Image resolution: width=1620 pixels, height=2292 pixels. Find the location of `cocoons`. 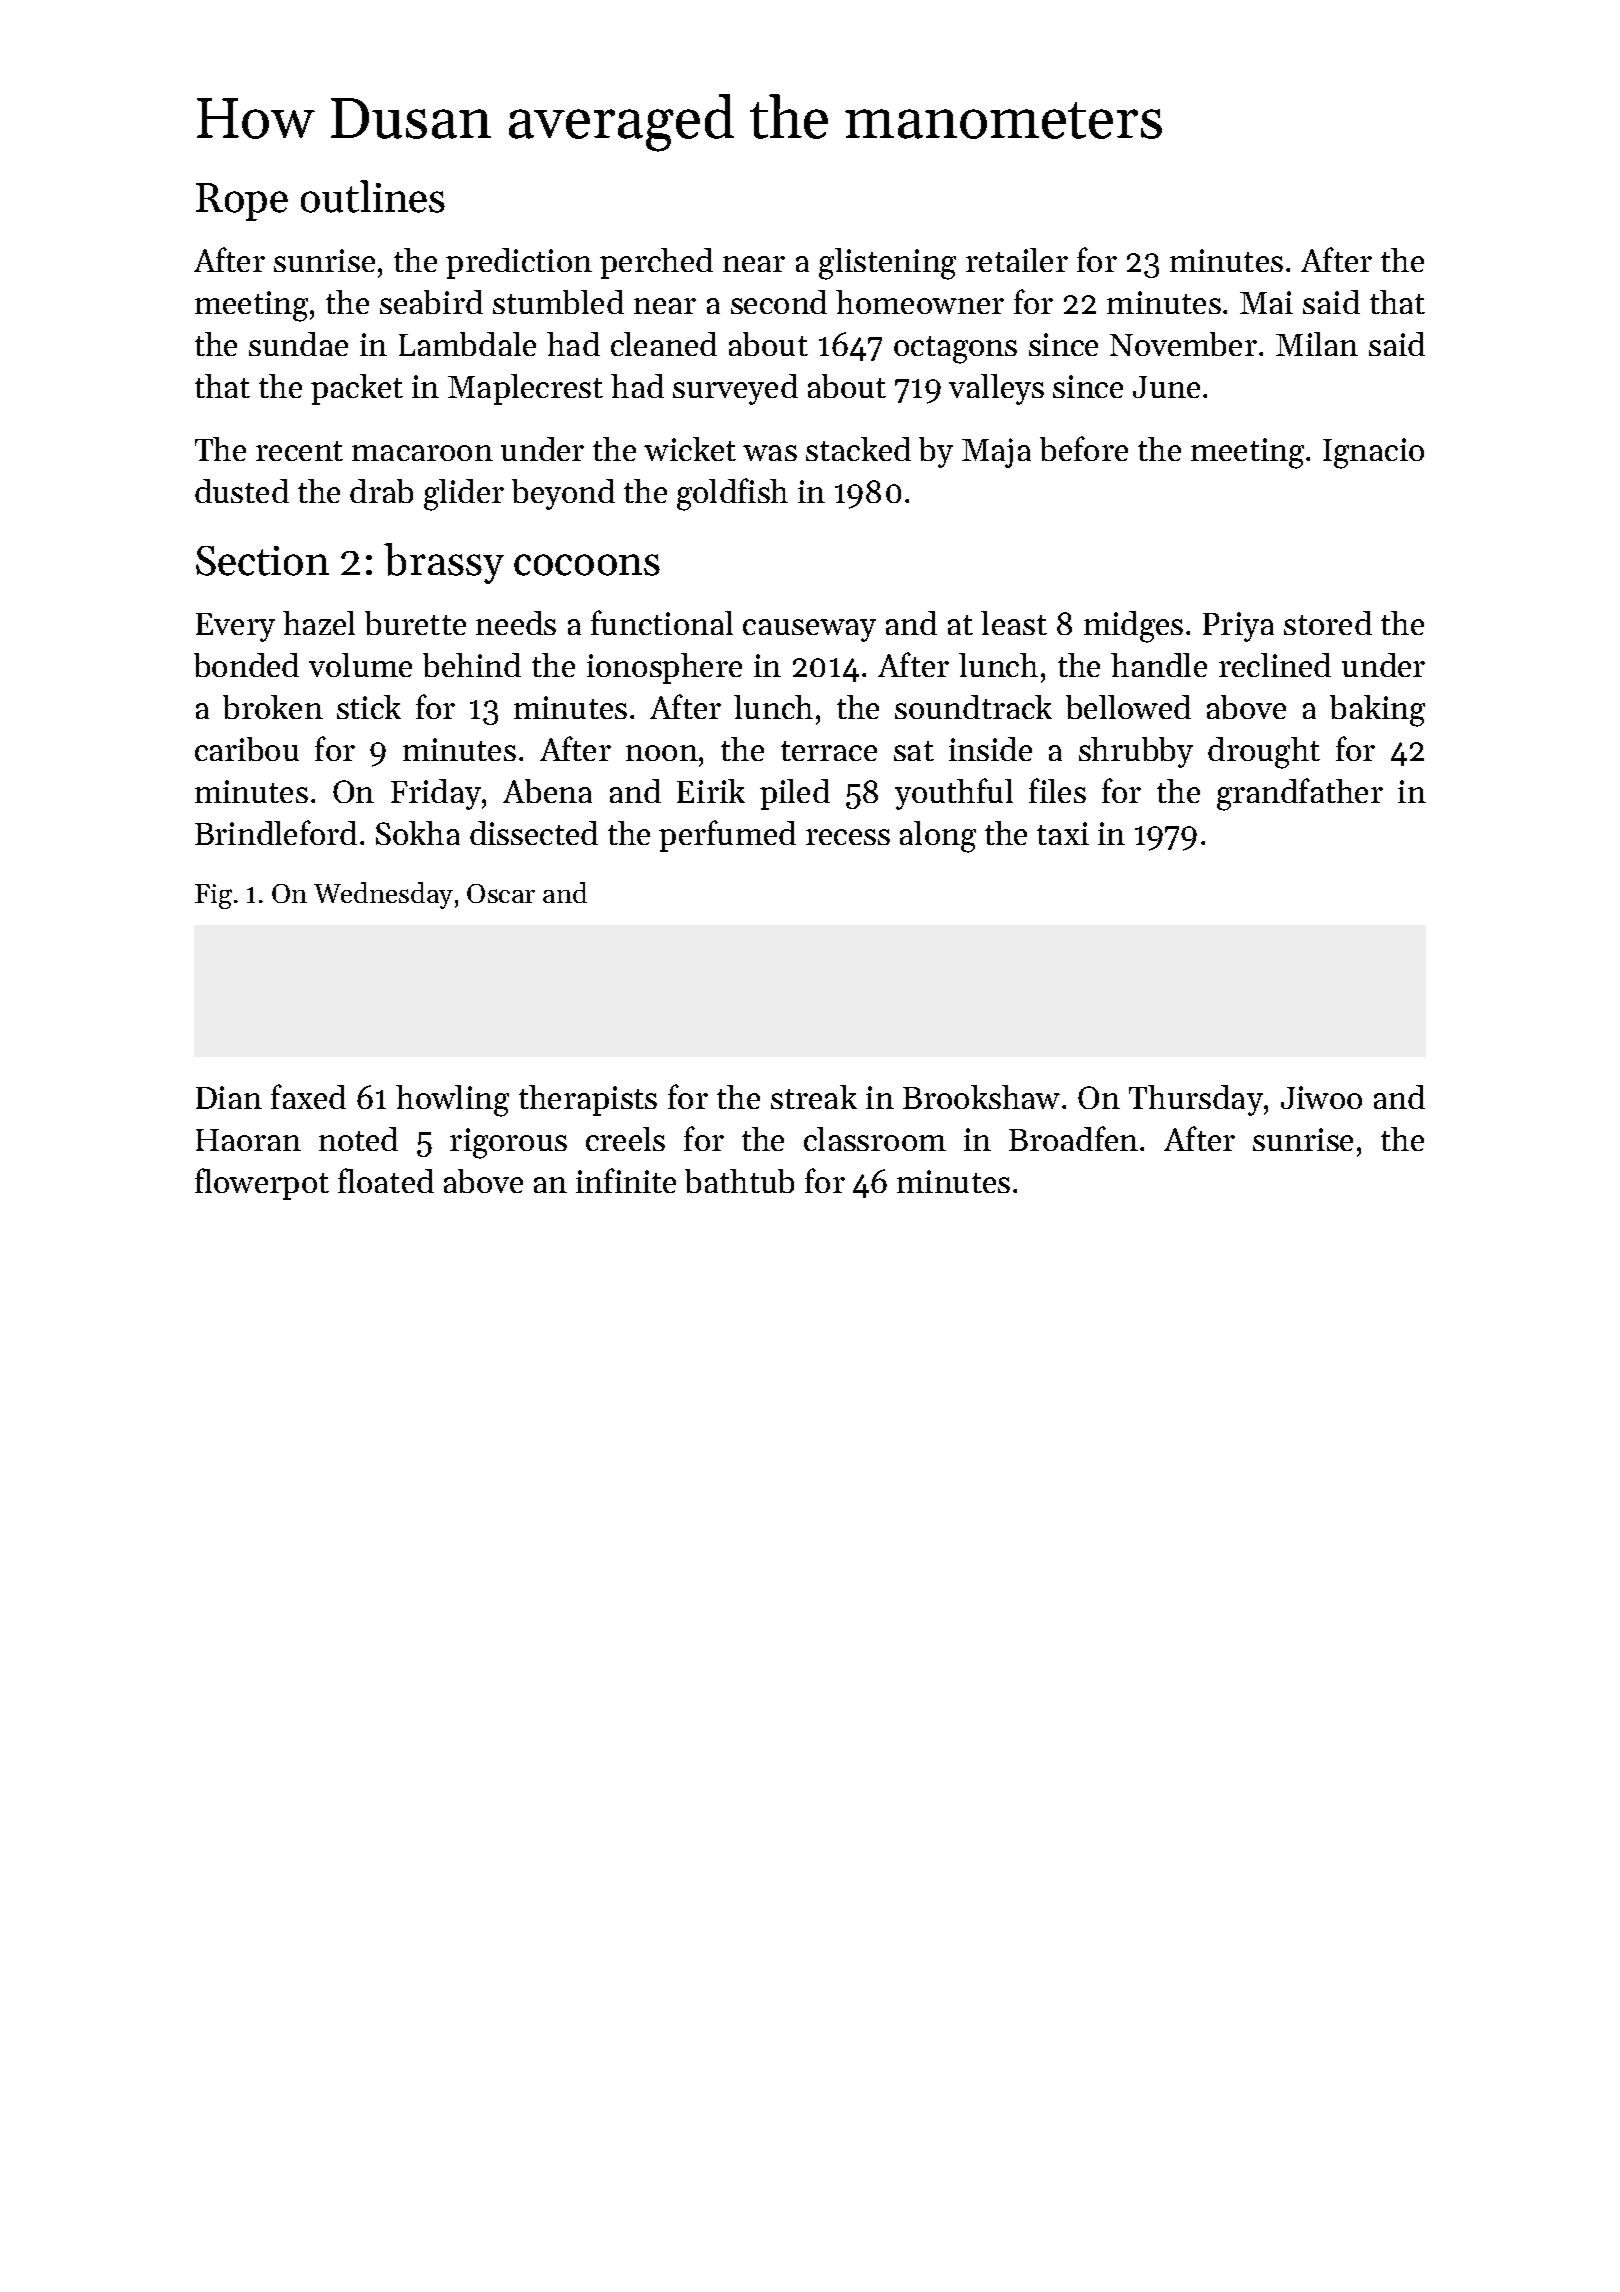

cocoons is located at coordinates (587, 565).
